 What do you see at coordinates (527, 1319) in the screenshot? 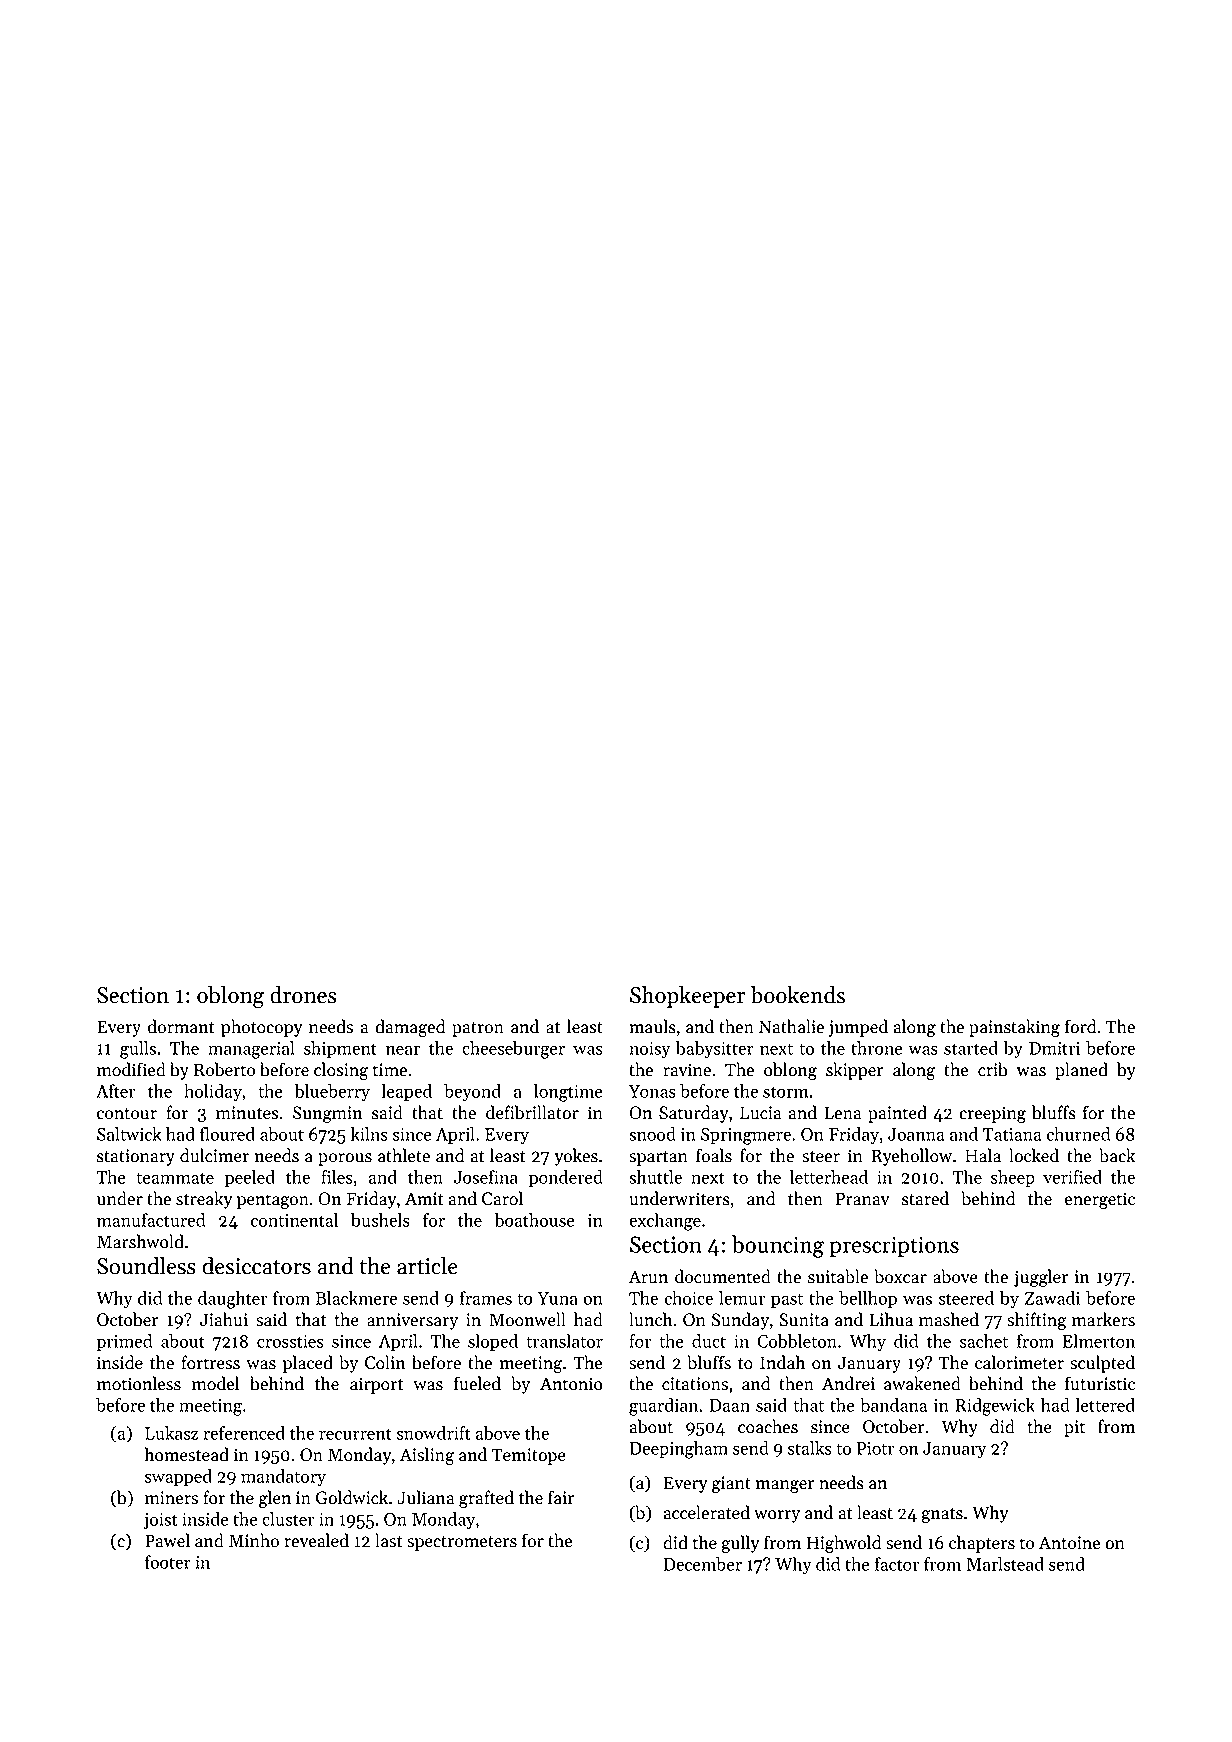
I see `Moonwell` at bounding box center [527, 1319].
